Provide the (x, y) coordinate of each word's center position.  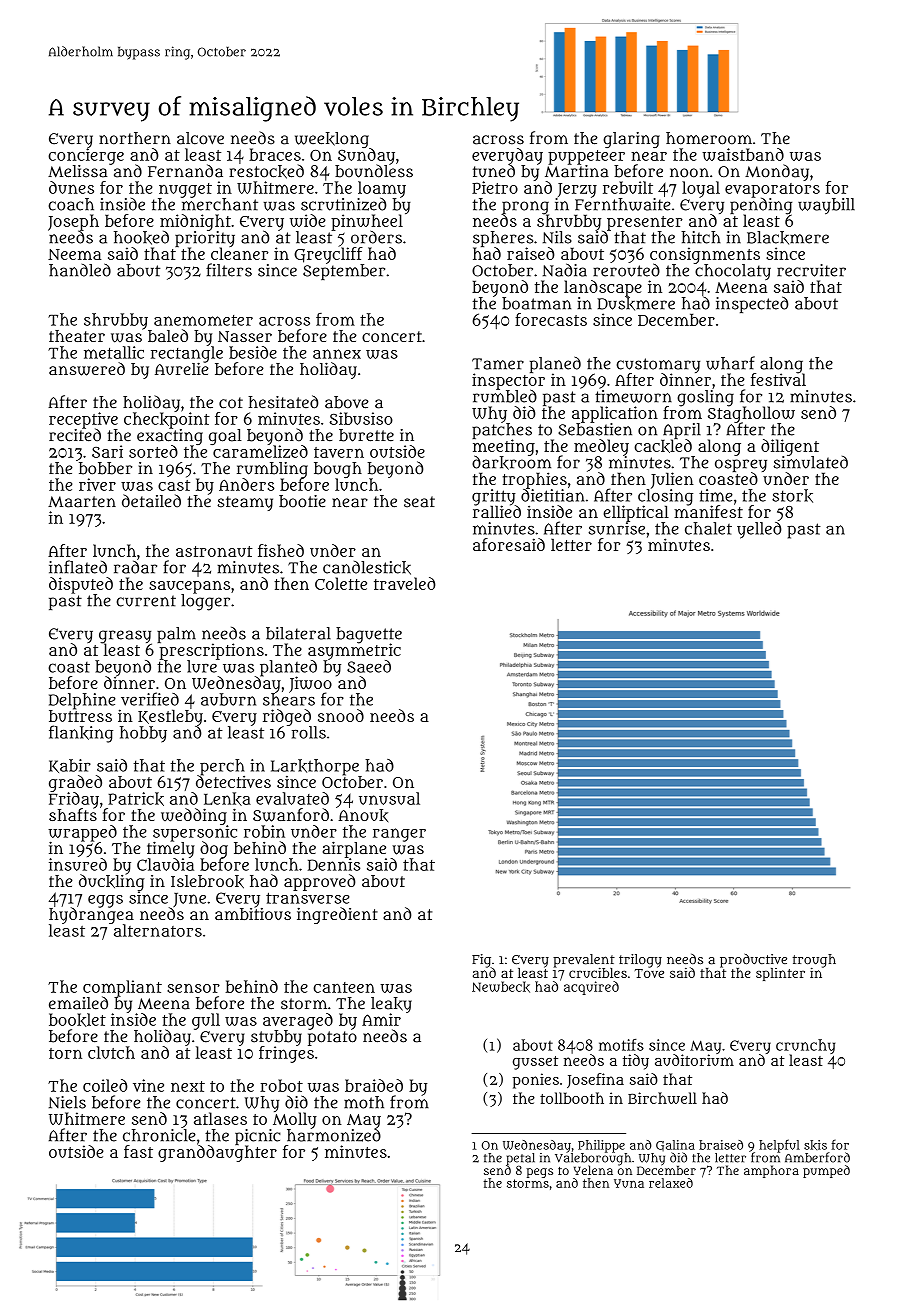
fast (138, 1151)
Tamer (498, 364)
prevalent (584, 960)
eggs (105, 901)
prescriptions (211, 651)
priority (205, 239)
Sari (107, 451)
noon (689, 173)
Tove (649, 973)
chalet (708, 528)
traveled (404, 583)
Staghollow (751, 414)
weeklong (332, 140)
